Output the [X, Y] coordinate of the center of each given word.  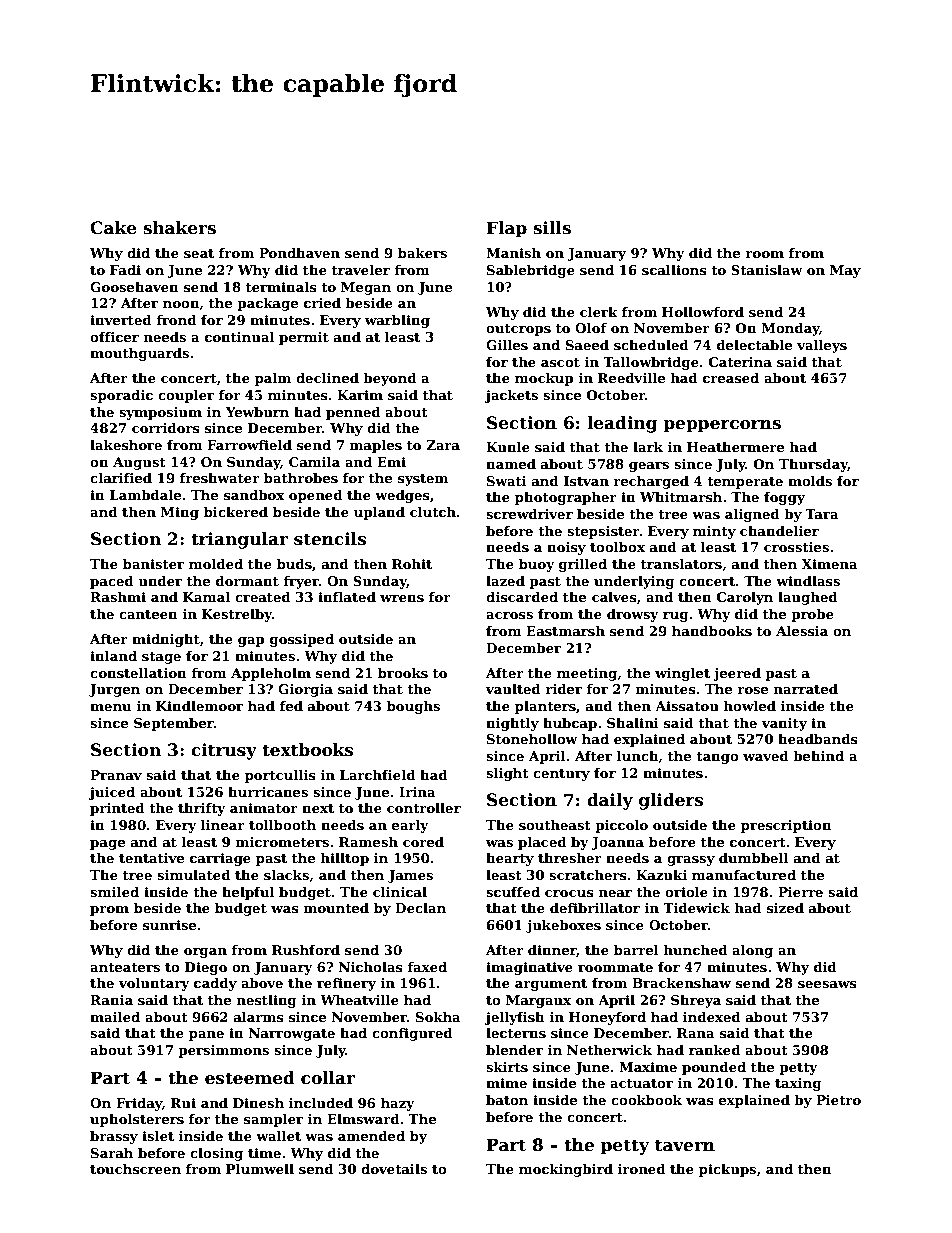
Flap [506, 229]
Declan [420, 908]
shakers [179, 228]
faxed [427, 967]
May [845, 271]
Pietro [838, 1100]
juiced [112, 793]
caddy [215, 984]
